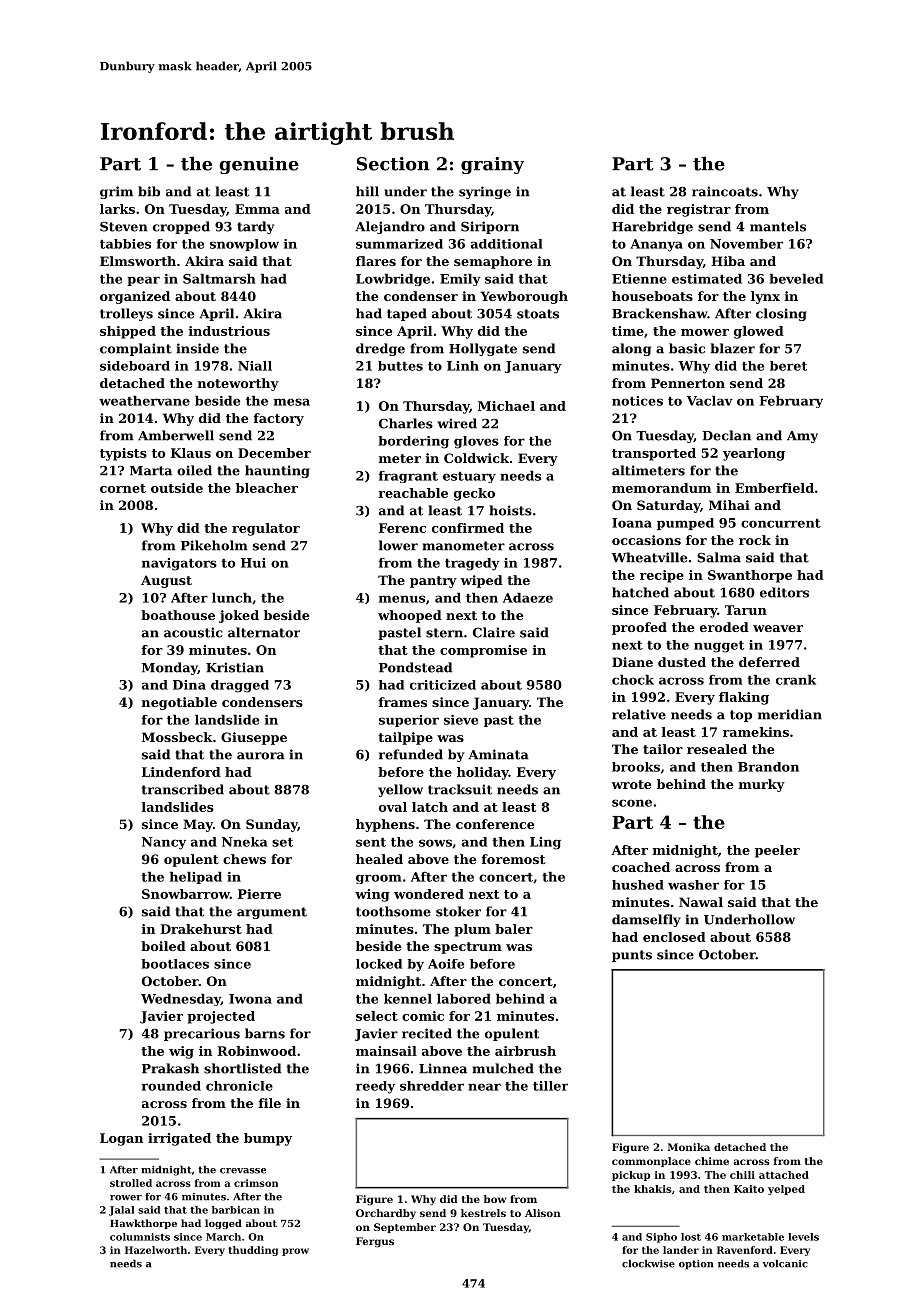  What do you see at coordinates (214, 545) in the page?
I see `Pikeholm` at bounding box center [214, 545].
